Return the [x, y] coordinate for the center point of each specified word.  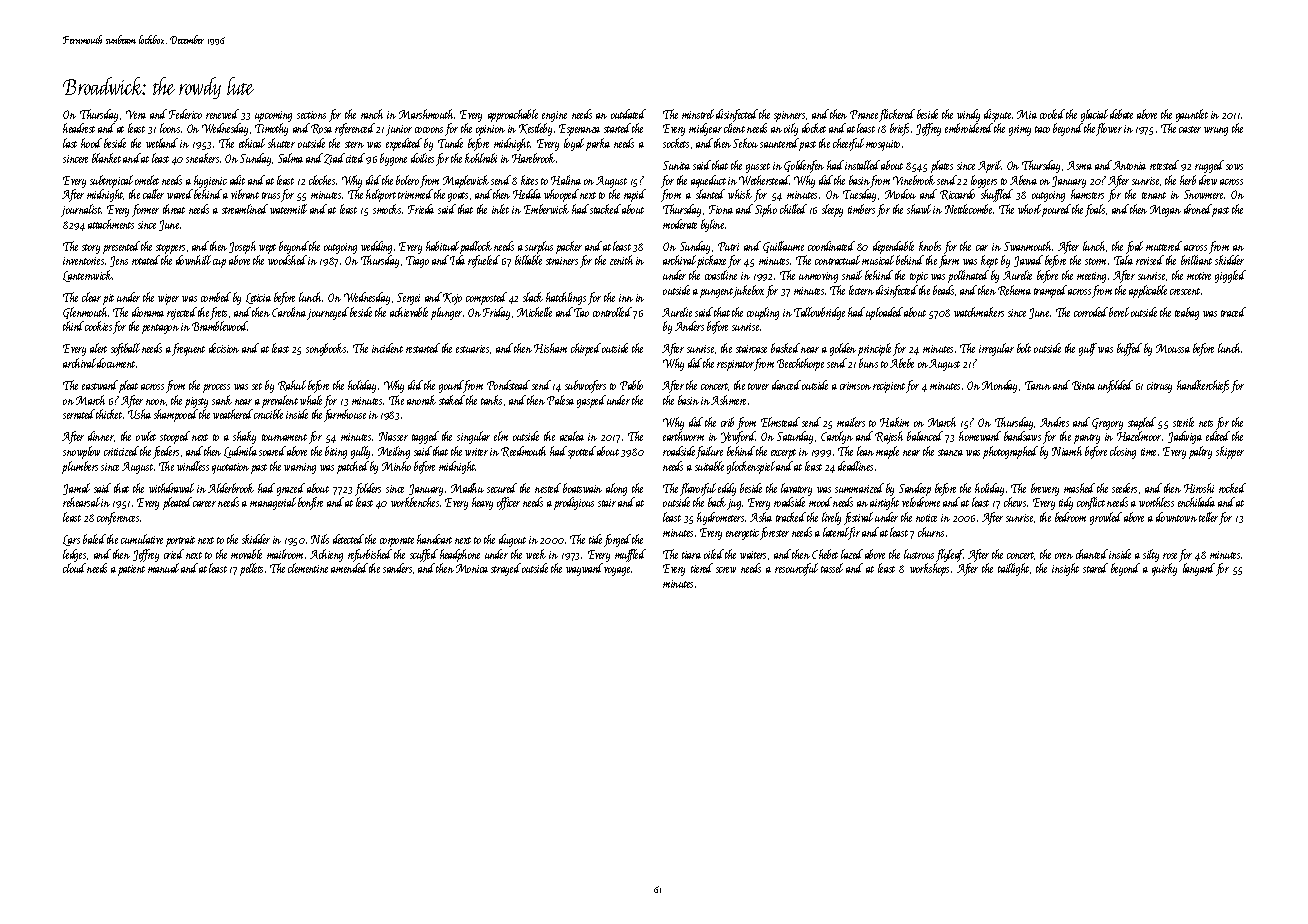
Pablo [631, 385]
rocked [1232, 488]
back [717, 502]
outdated [628, 114]
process [216, 388]
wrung [1216, 131]
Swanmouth [1028, 246]
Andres [1054, 422]
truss [271, 195]
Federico [185, 114]
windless [193, 466]
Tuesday [859, 195]
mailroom [285, 554]
